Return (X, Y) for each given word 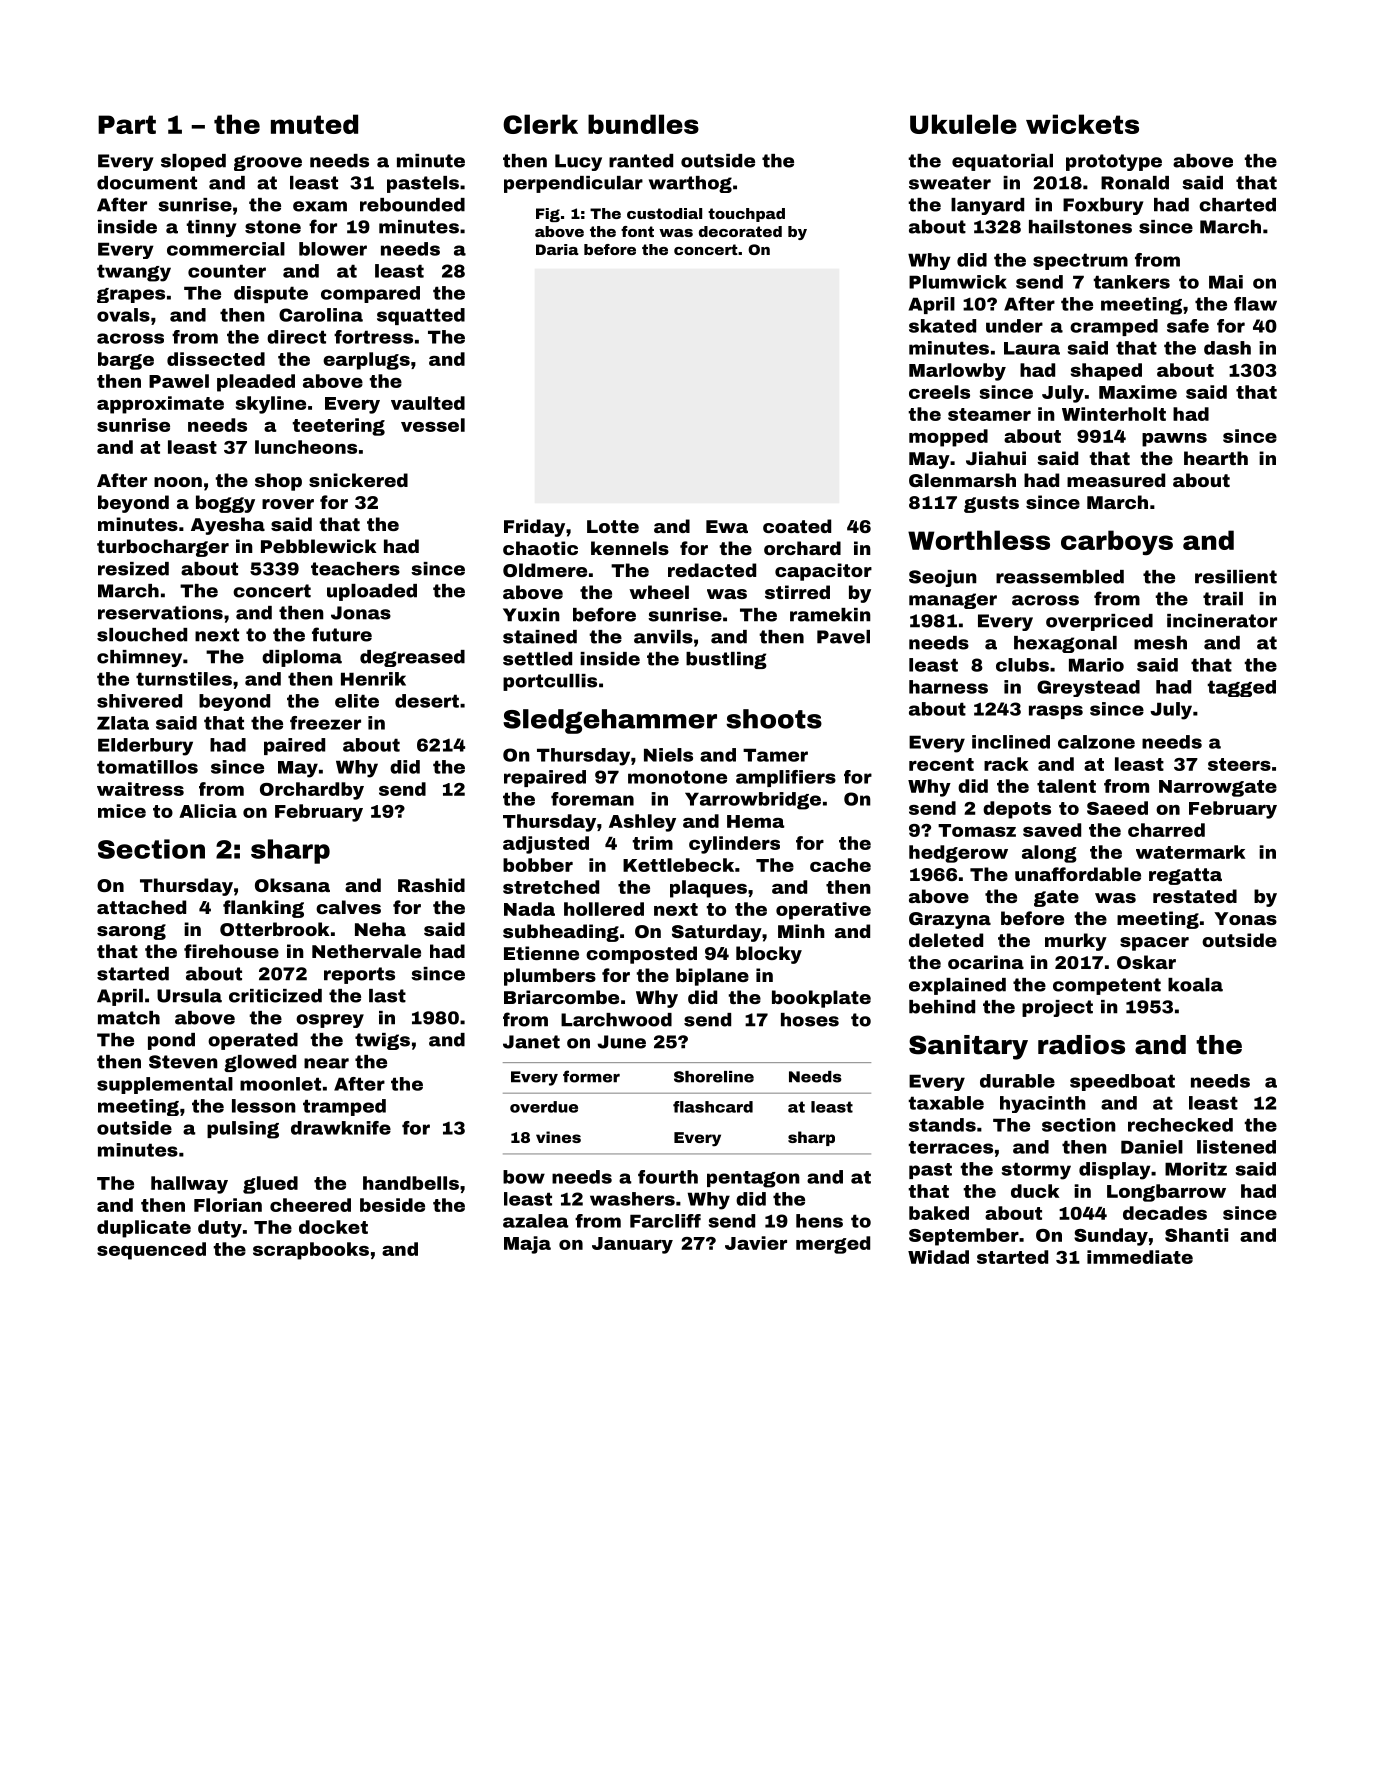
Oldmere (545, 570)
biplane (712, 977)
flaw (1255, 304)
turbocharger (163, 548)
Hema (756, 821)
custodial (664, 213)
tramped (344, 1107)
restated (1195, 896)
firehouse (231, 951)
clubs (1022, 665)
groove (268, 163)
